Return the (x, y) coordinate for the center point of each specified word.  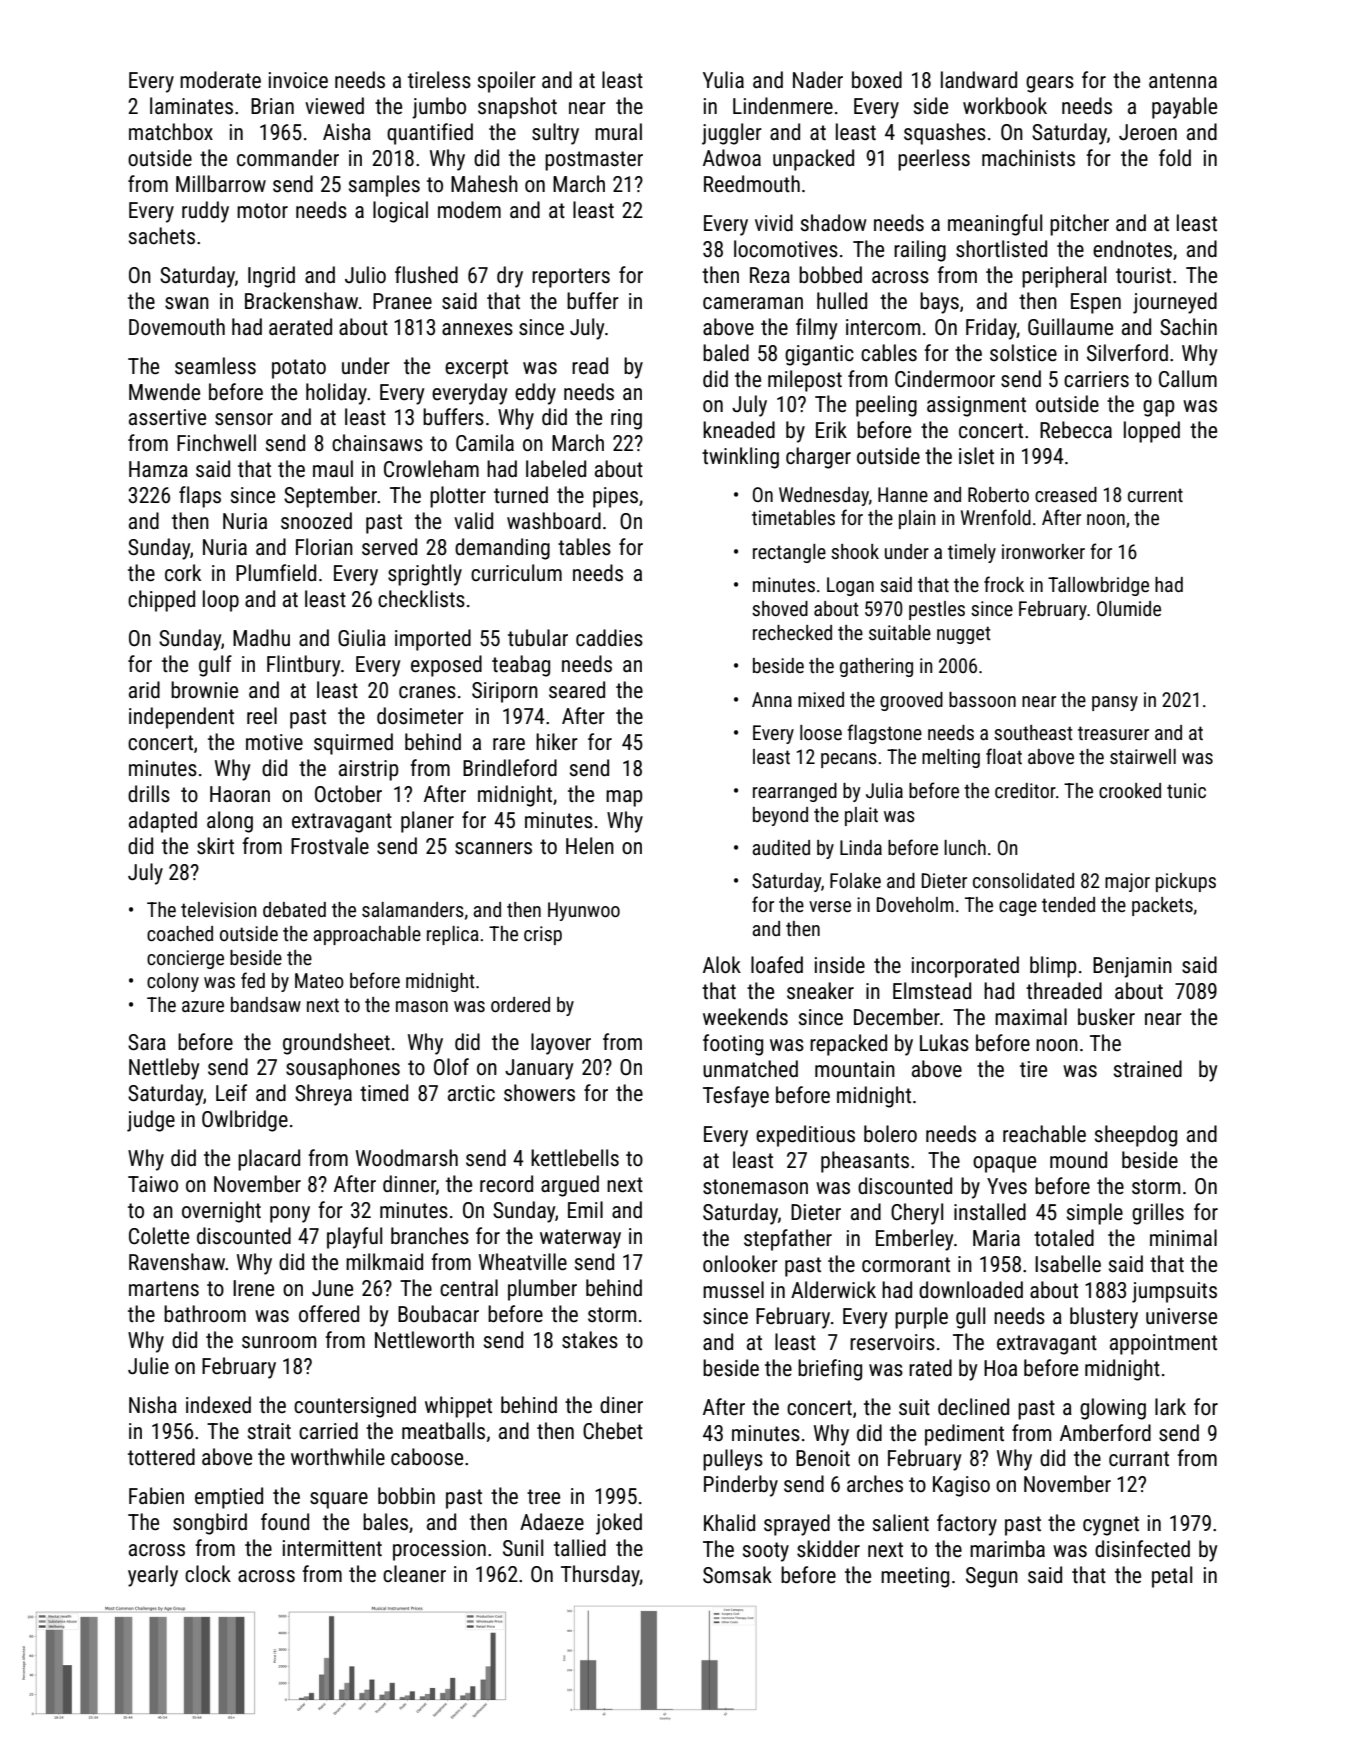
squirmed (353, 744)
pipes (615, 497)
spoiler (507, 82)
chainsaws (377, 443)
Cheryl (917, 1214)
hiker (557, 742)
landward (979, 79)
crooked (1130, 790)
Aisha (347, 132)
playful (354, 1238)
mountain (855, 1069)
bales (385, 1522)
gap (1158, 408)
